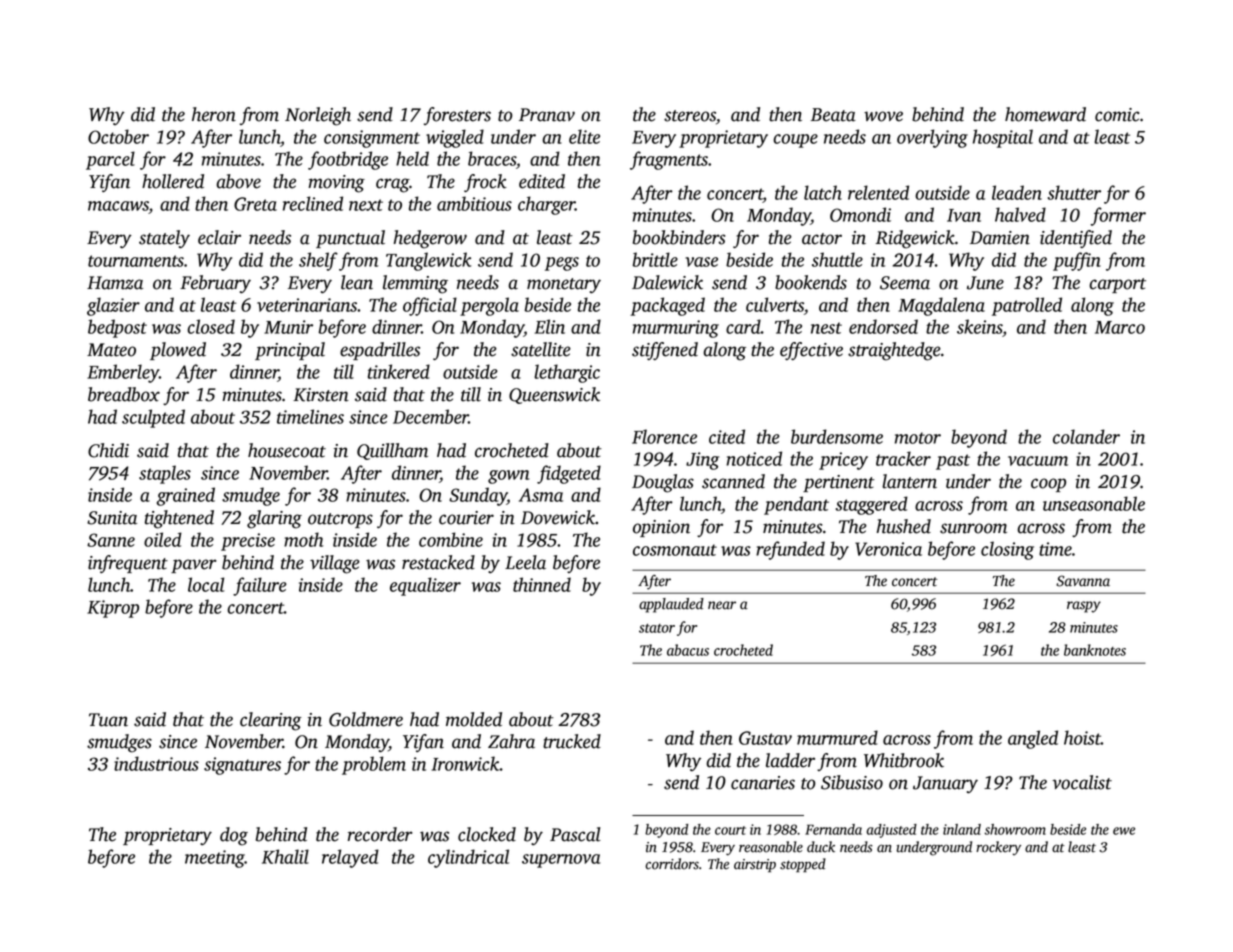  I want to click on Marco, so click(1120, 327).
